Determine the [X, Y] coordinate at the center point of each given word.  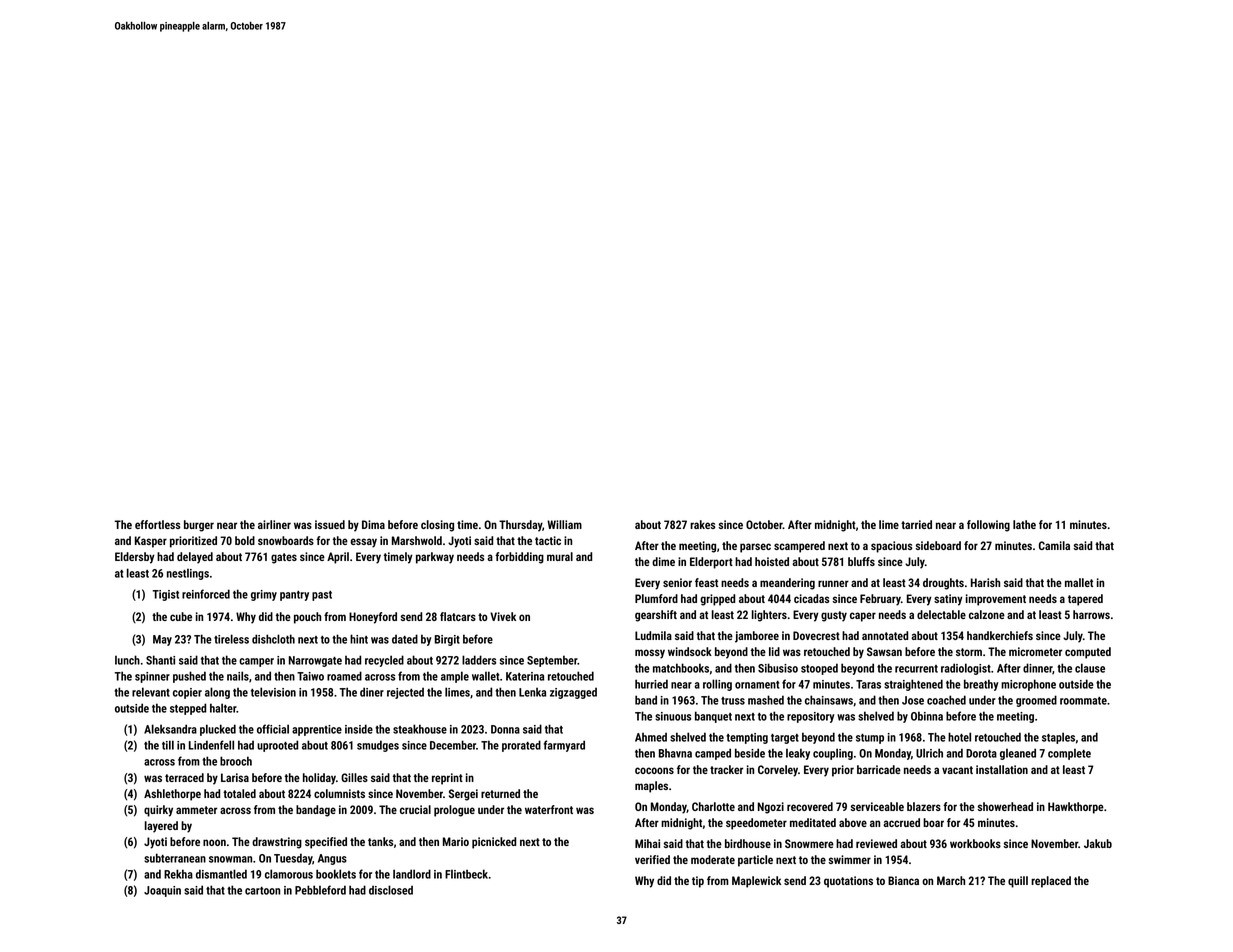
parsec [755, 548]
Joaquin [162, 891]
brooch [236, 761]
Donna [505, 729]
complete [1069, 754]
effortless [157, 524]
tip [698, 882]
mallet [1079, 582]
